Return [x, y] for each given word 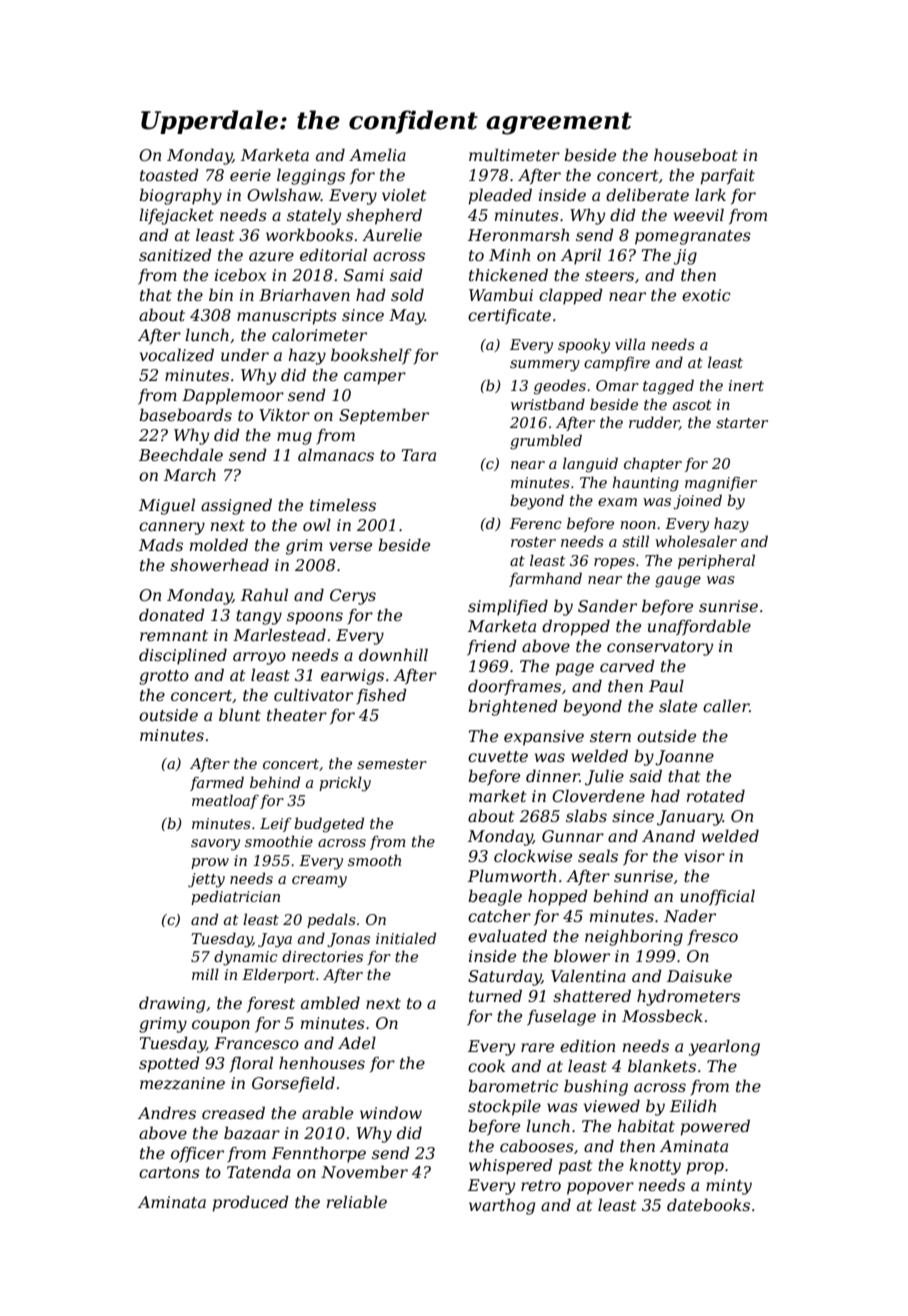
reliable [357, 1201]
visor [704, 856]
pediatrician [235, 897]
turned [495, 995]
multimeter [514, 154]
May [407, 317]
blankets [662, 1065]
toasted [169, 174]
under [245, 354]
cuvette [498, 756]
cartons [169, 1172]
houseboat [696, 154]
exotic [706, 295]
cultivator [313, 694]
